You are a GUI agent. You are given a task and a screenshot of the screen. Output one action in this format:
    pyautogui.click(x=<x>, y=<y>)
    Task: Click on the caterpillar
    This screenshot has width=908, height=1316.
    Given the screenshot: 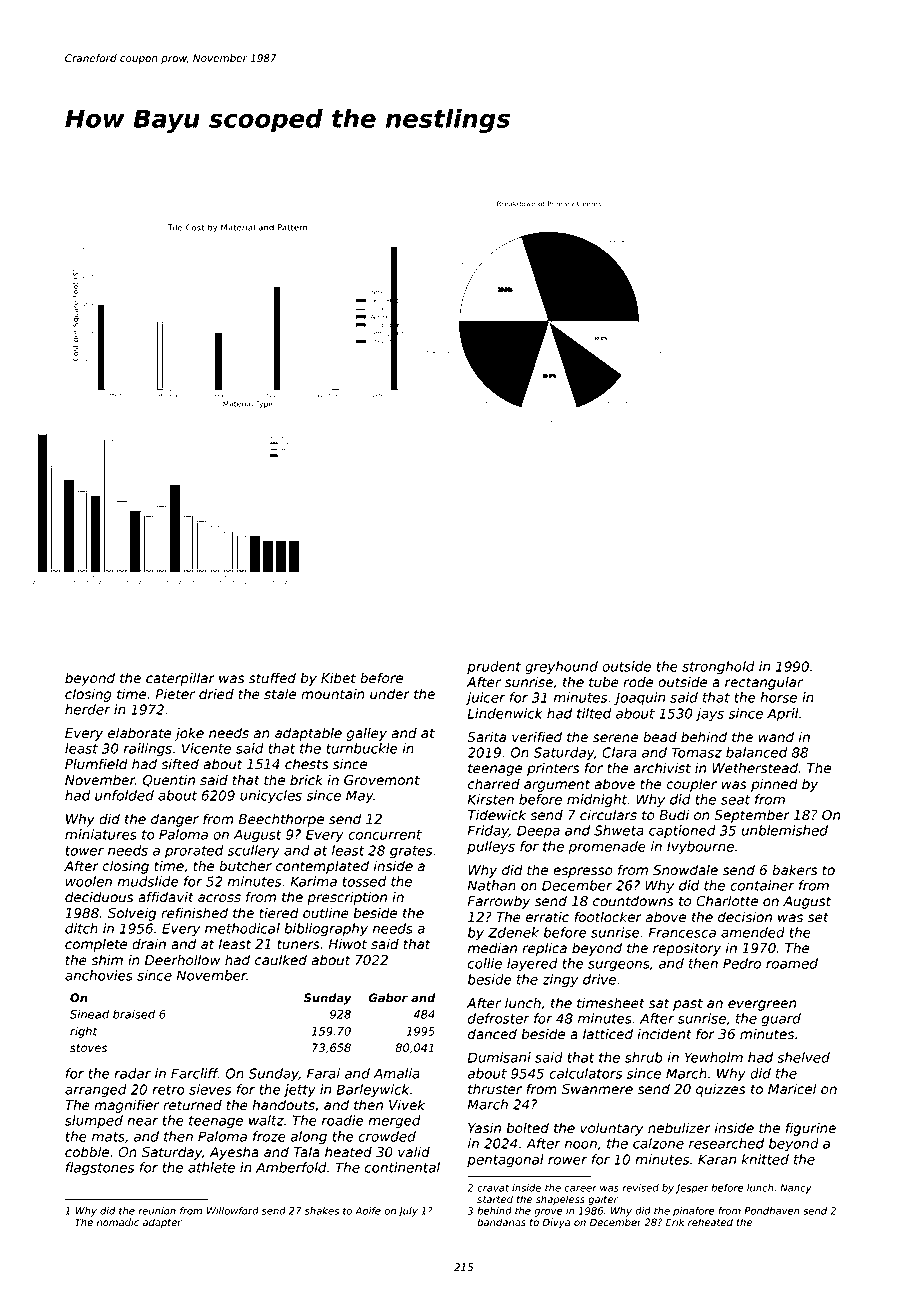 What is the action you would take?
    pyautogui.click(x=180, y=679)
